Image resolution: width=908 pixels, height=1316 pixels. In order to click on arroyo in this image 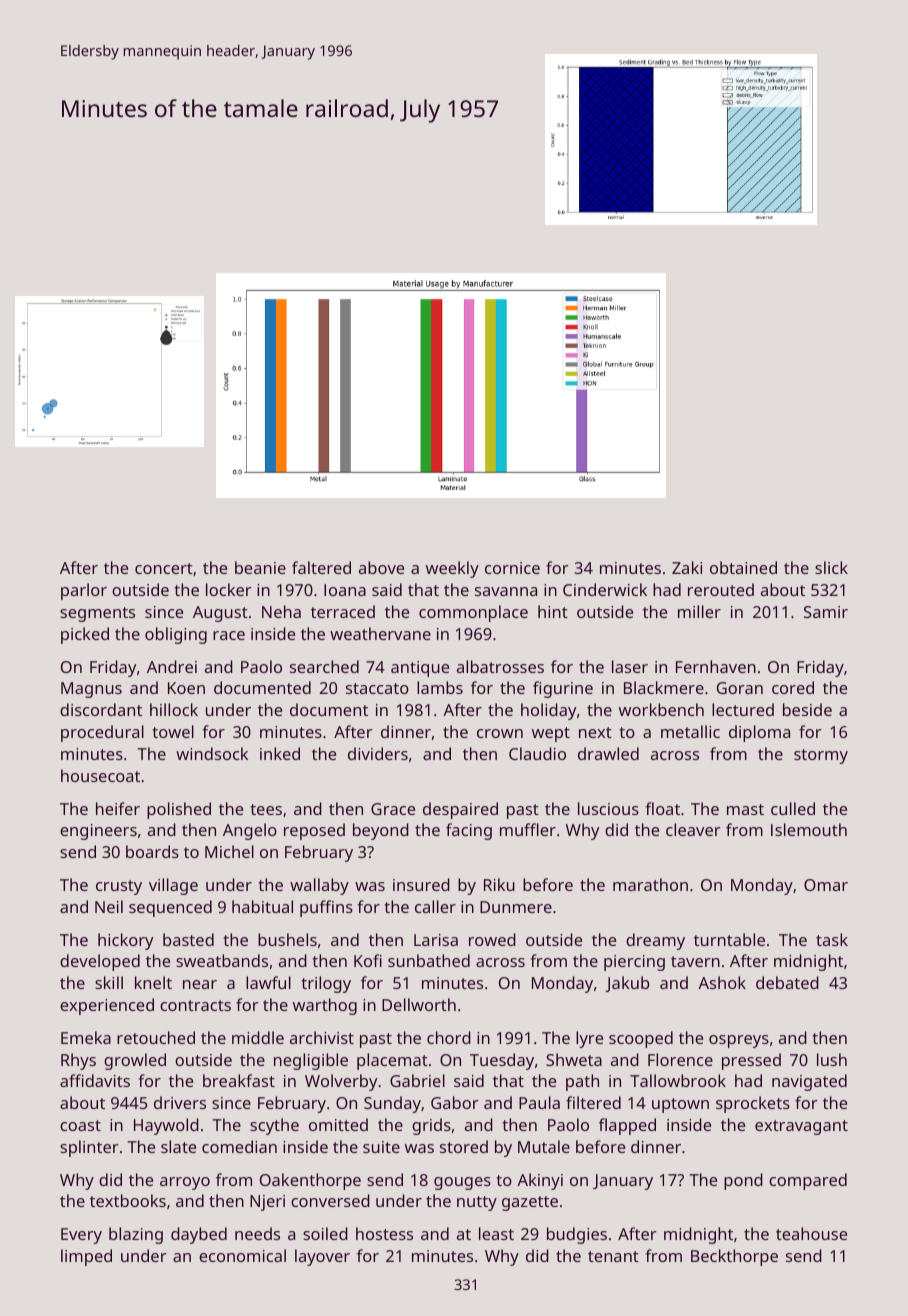, I will do `click(185, 1183)`.
